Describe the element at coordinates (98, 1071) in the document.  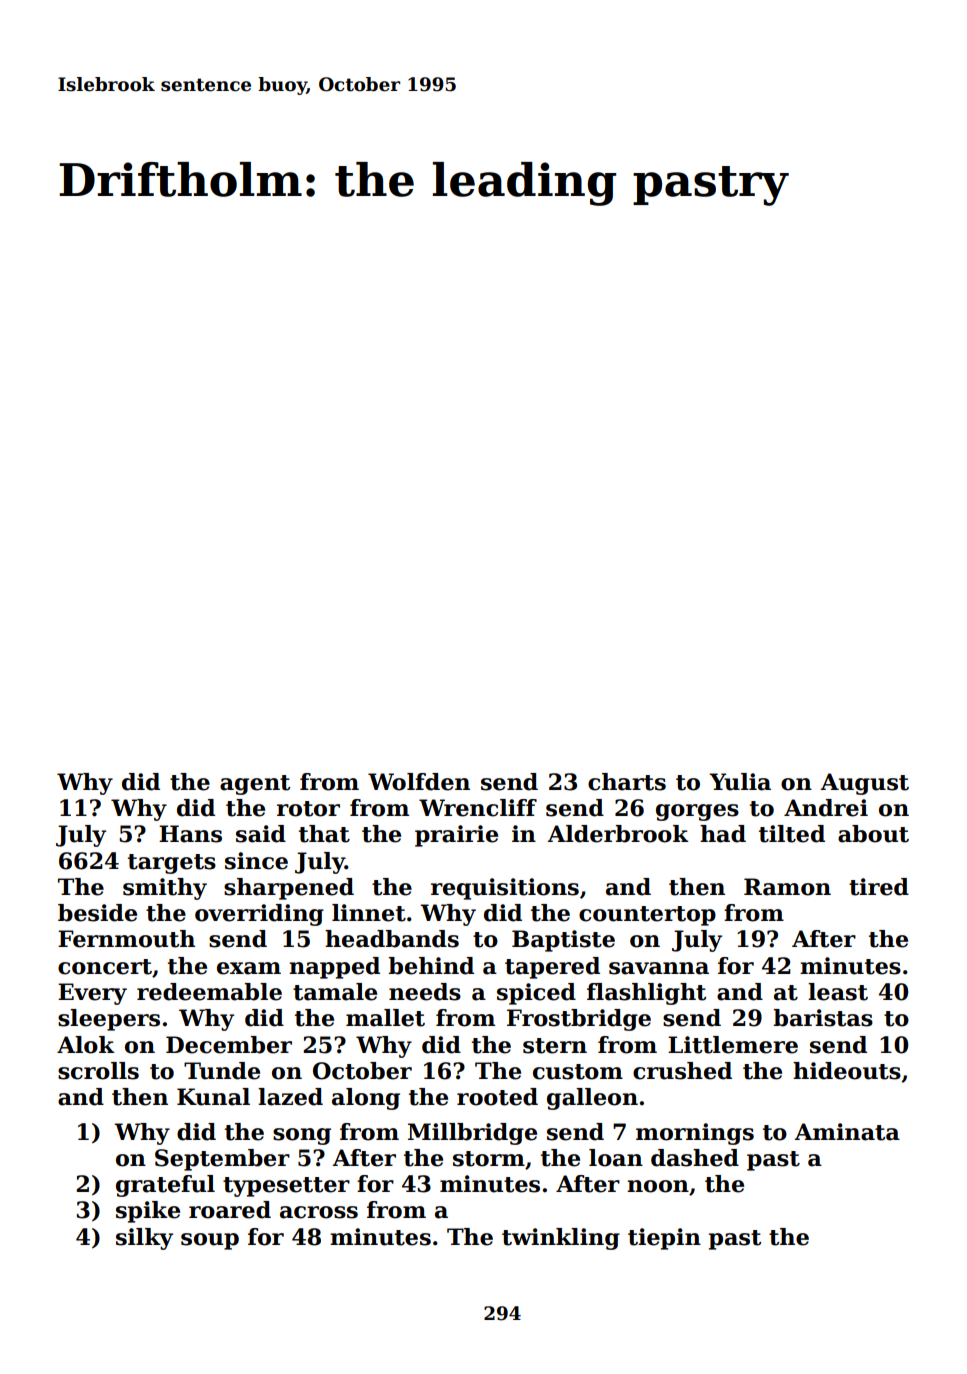
I see `scrolls` at that location.
